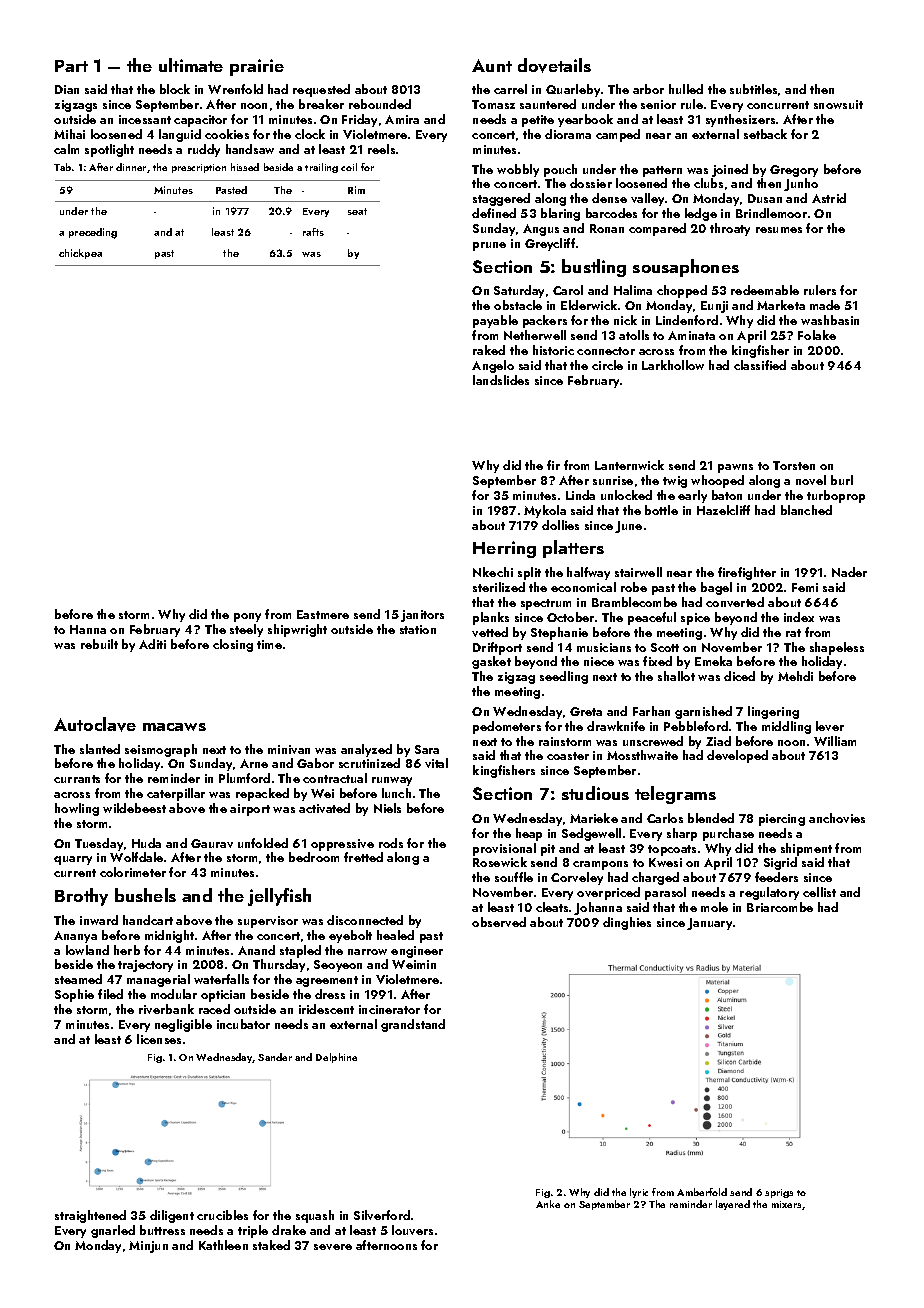 This page has height=1308, width=924. Describe the element at coordinates (254, 763) in the page. I see `Arne` at that location.
